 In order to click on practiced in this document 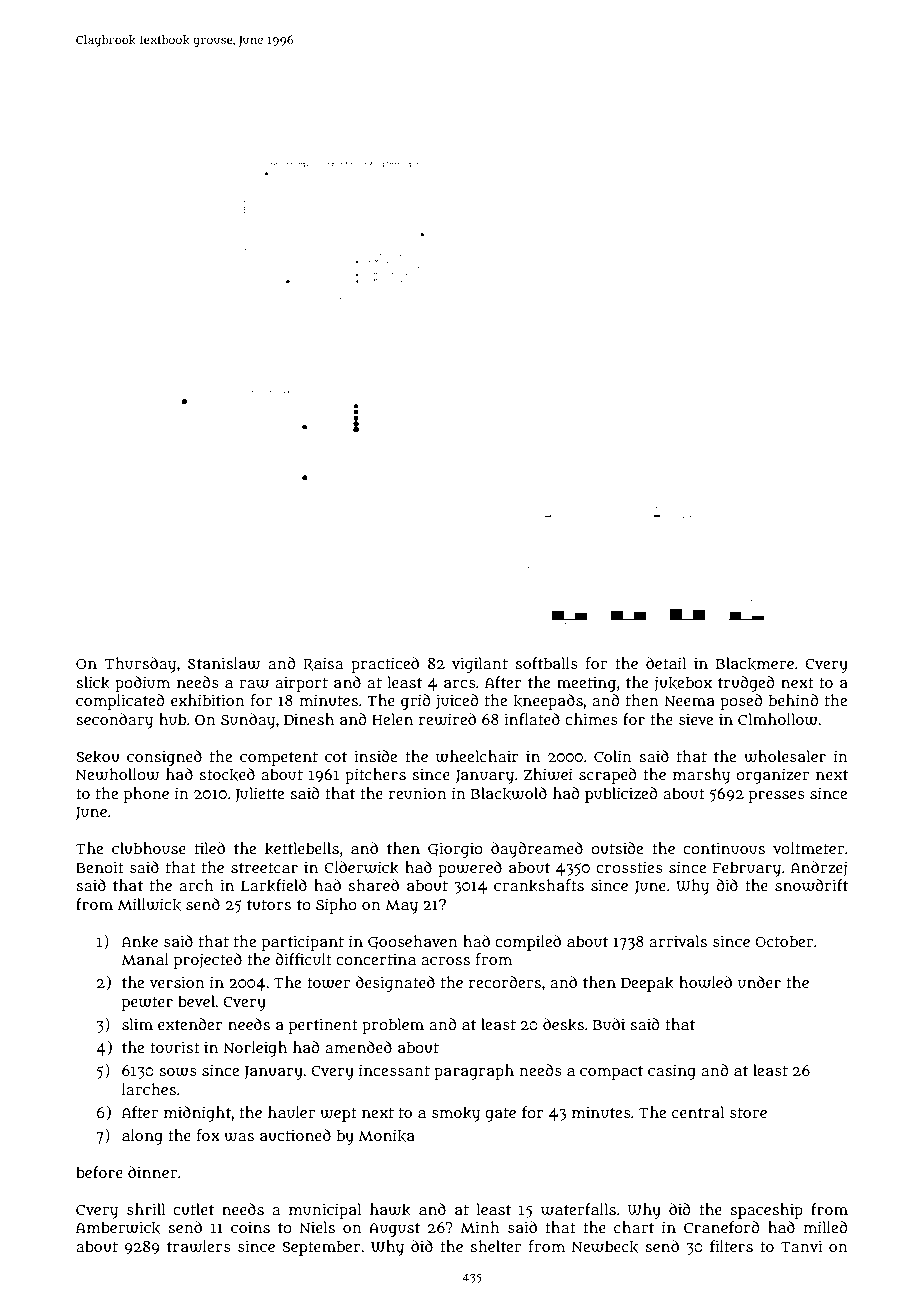, I will do `click(385, 665)`.
